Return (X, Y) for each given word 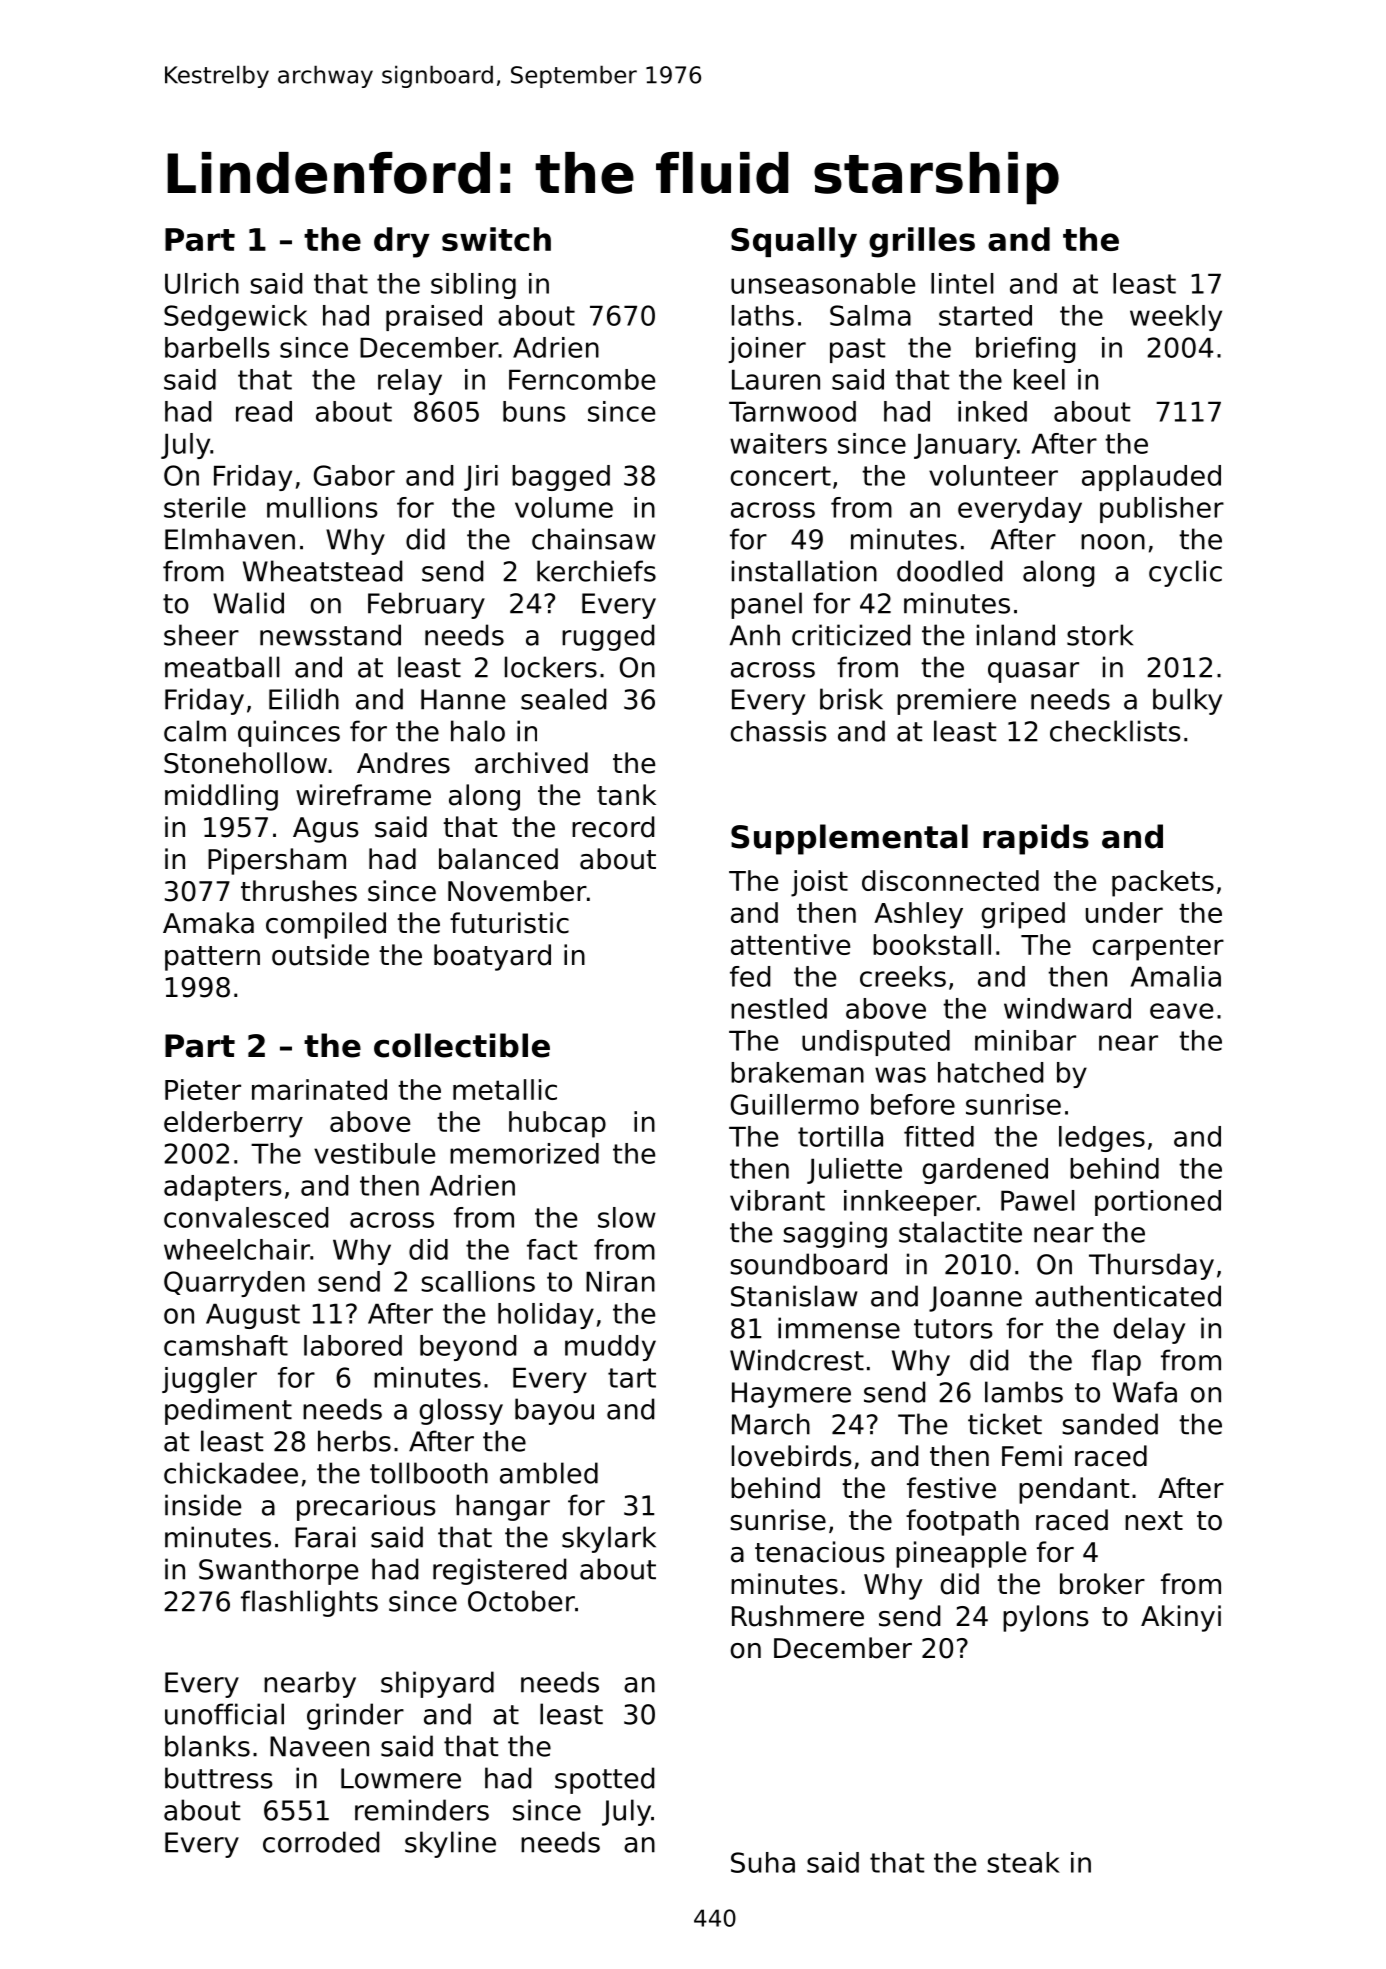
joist (819, 883)
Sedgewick (235, 318)
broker (1102, 1584)
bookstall (932, 944)
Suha (763, 1862)
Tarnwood (792, 411)
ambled (549, 1473)
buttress (219, 1778)
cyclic (1185, 573)
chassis (779, 731)
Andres (403, 763)
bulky (1187, 701)
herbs (354, 1441)
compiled (326, 925)
